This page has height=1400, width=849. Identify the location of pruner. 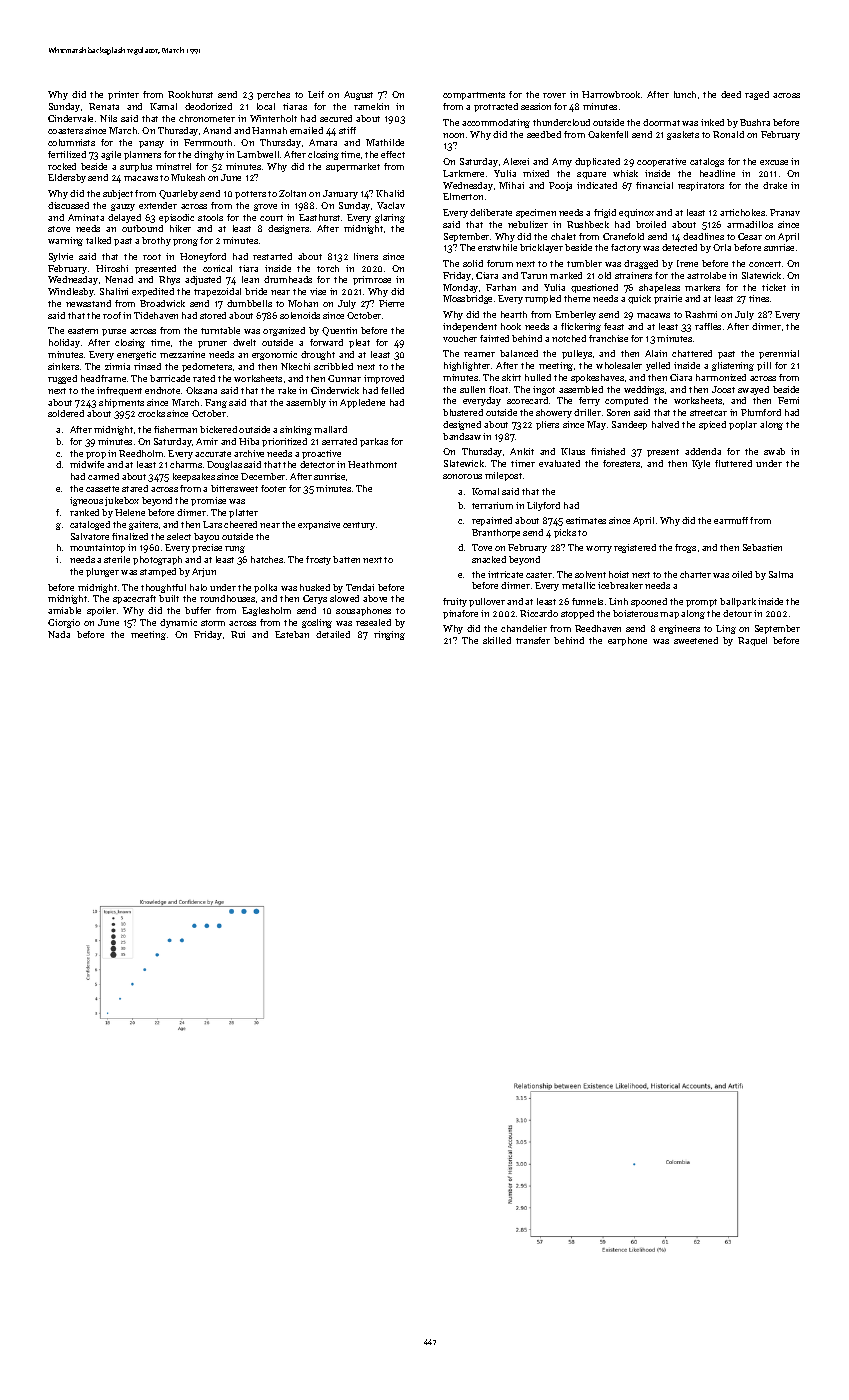
(212, 344).
